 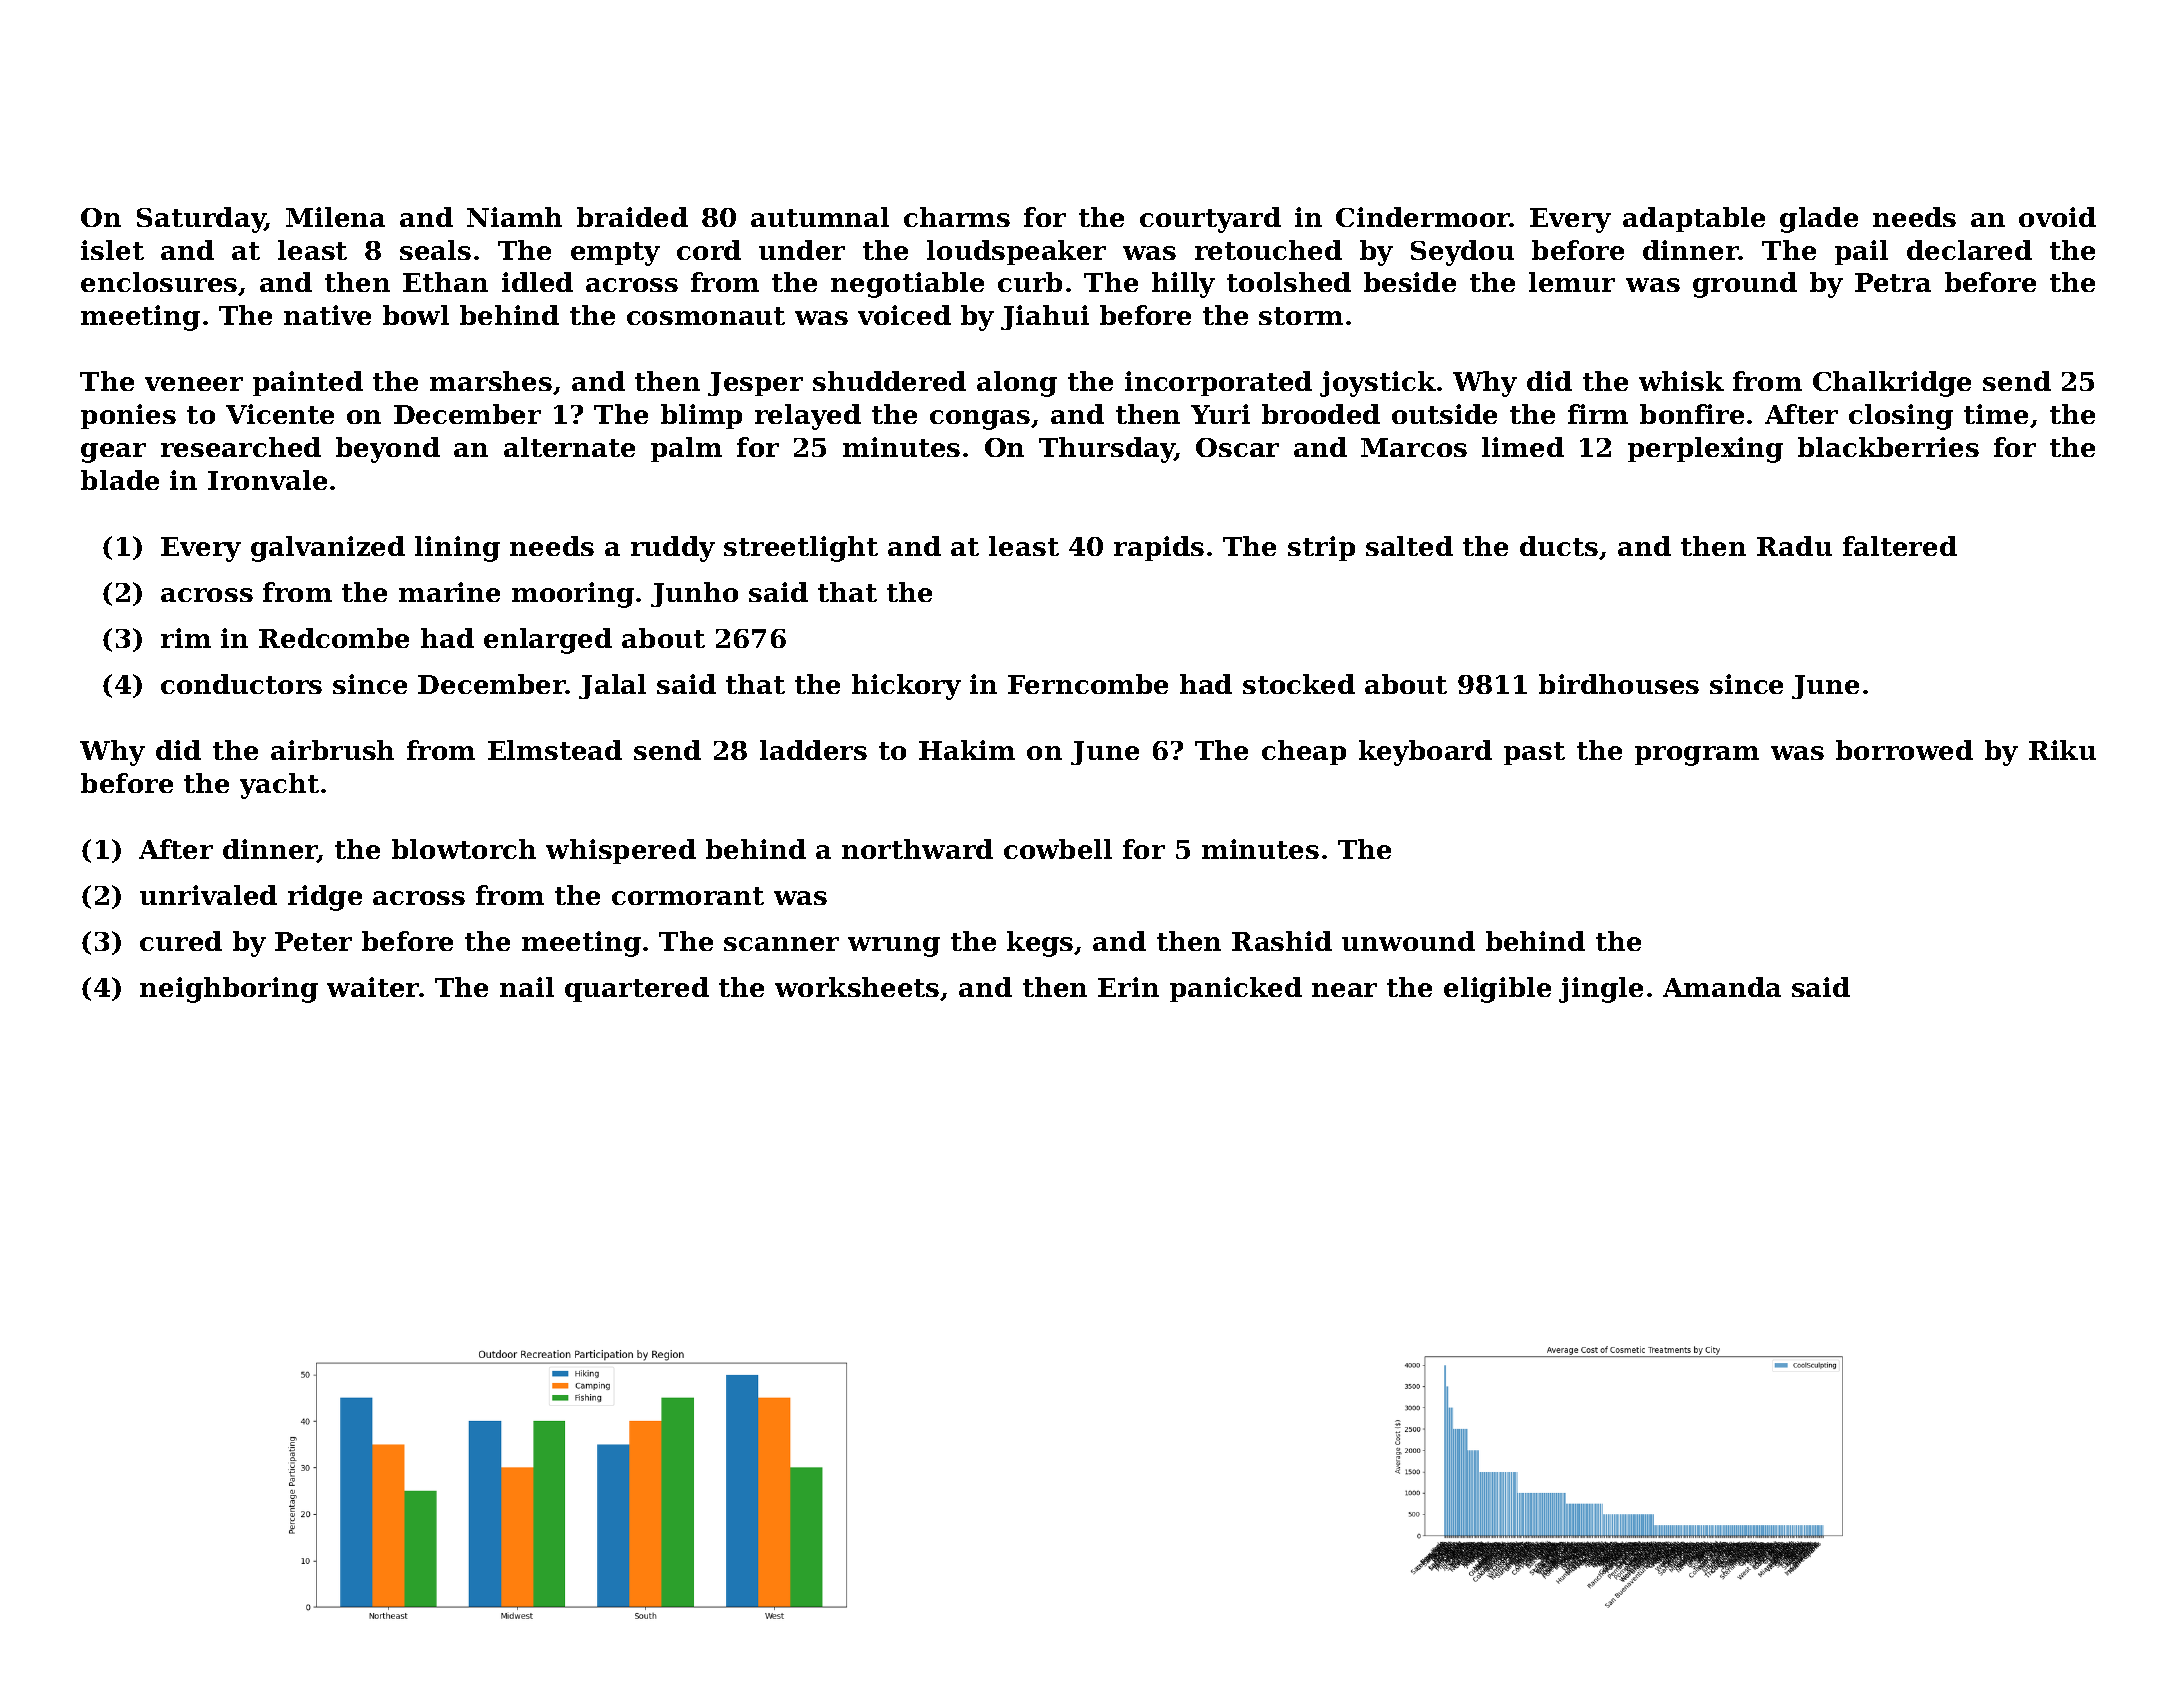 What do you see at coordinates (120, 480) in the image?
I see `blade` at bounding box center [120, 480].
